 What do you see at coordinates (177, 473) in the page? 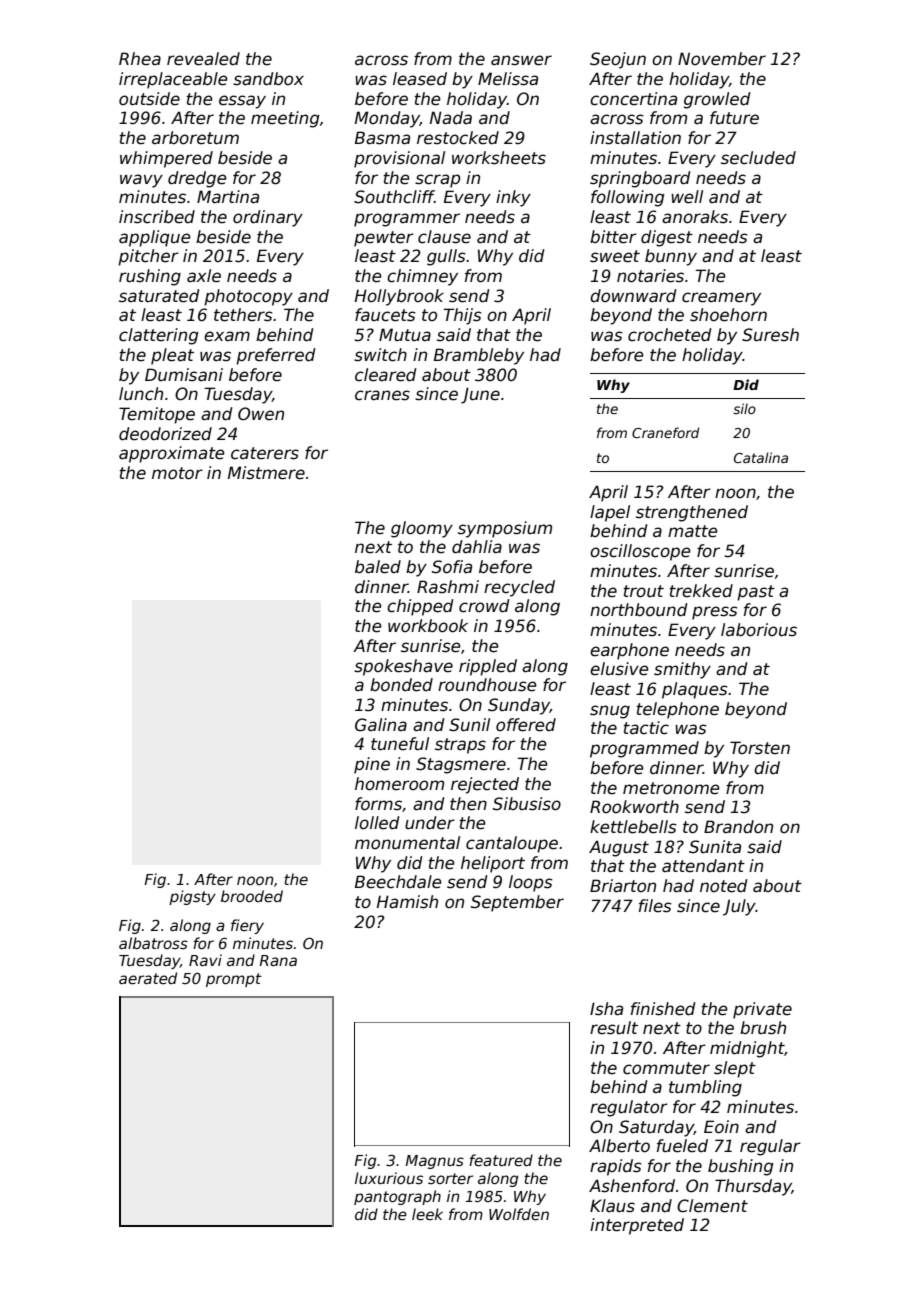
I see `motor` at bounding box center [177, 473].
